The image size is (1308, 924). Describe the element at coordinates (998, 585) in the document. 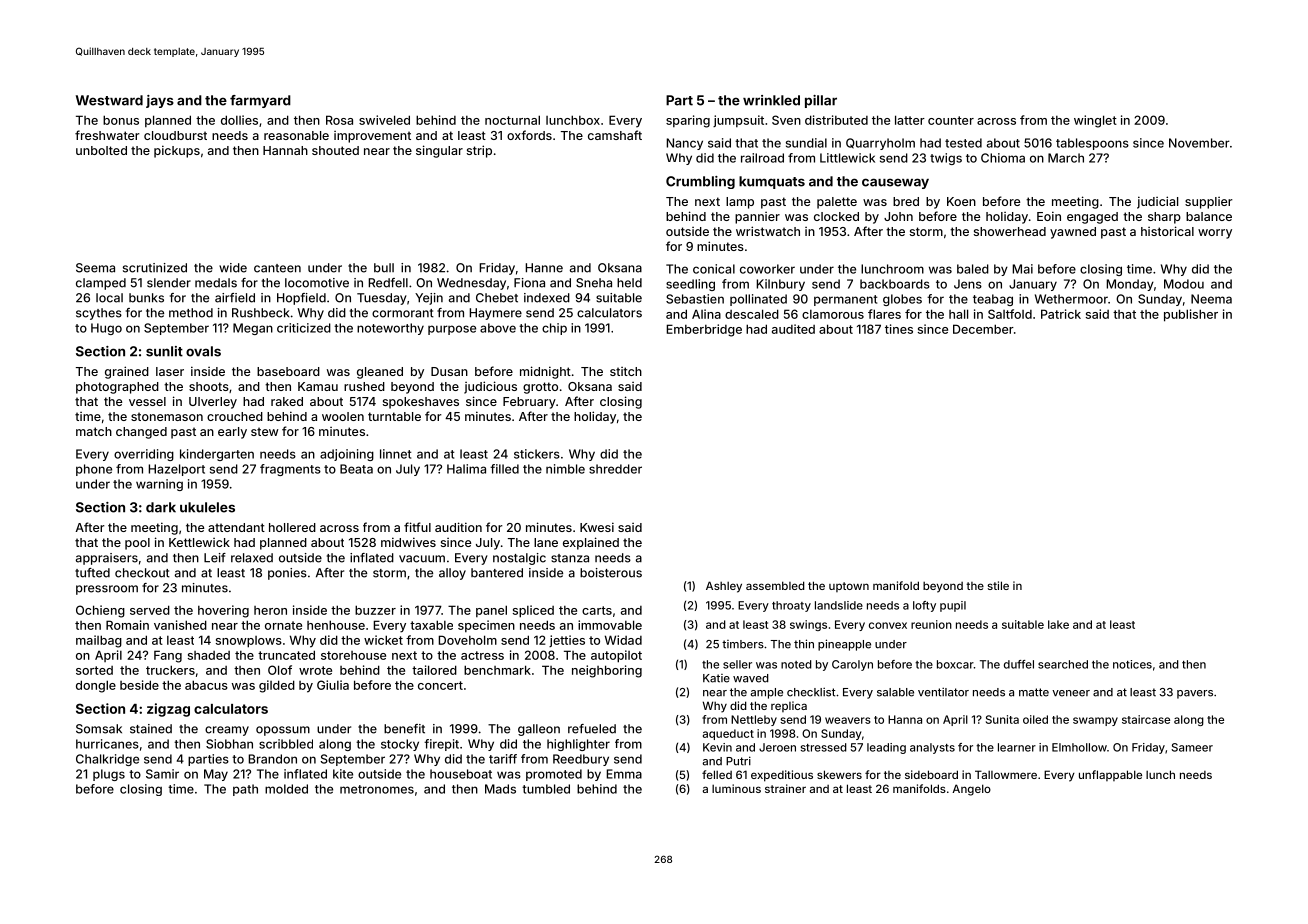

I see `stile` at that location.
